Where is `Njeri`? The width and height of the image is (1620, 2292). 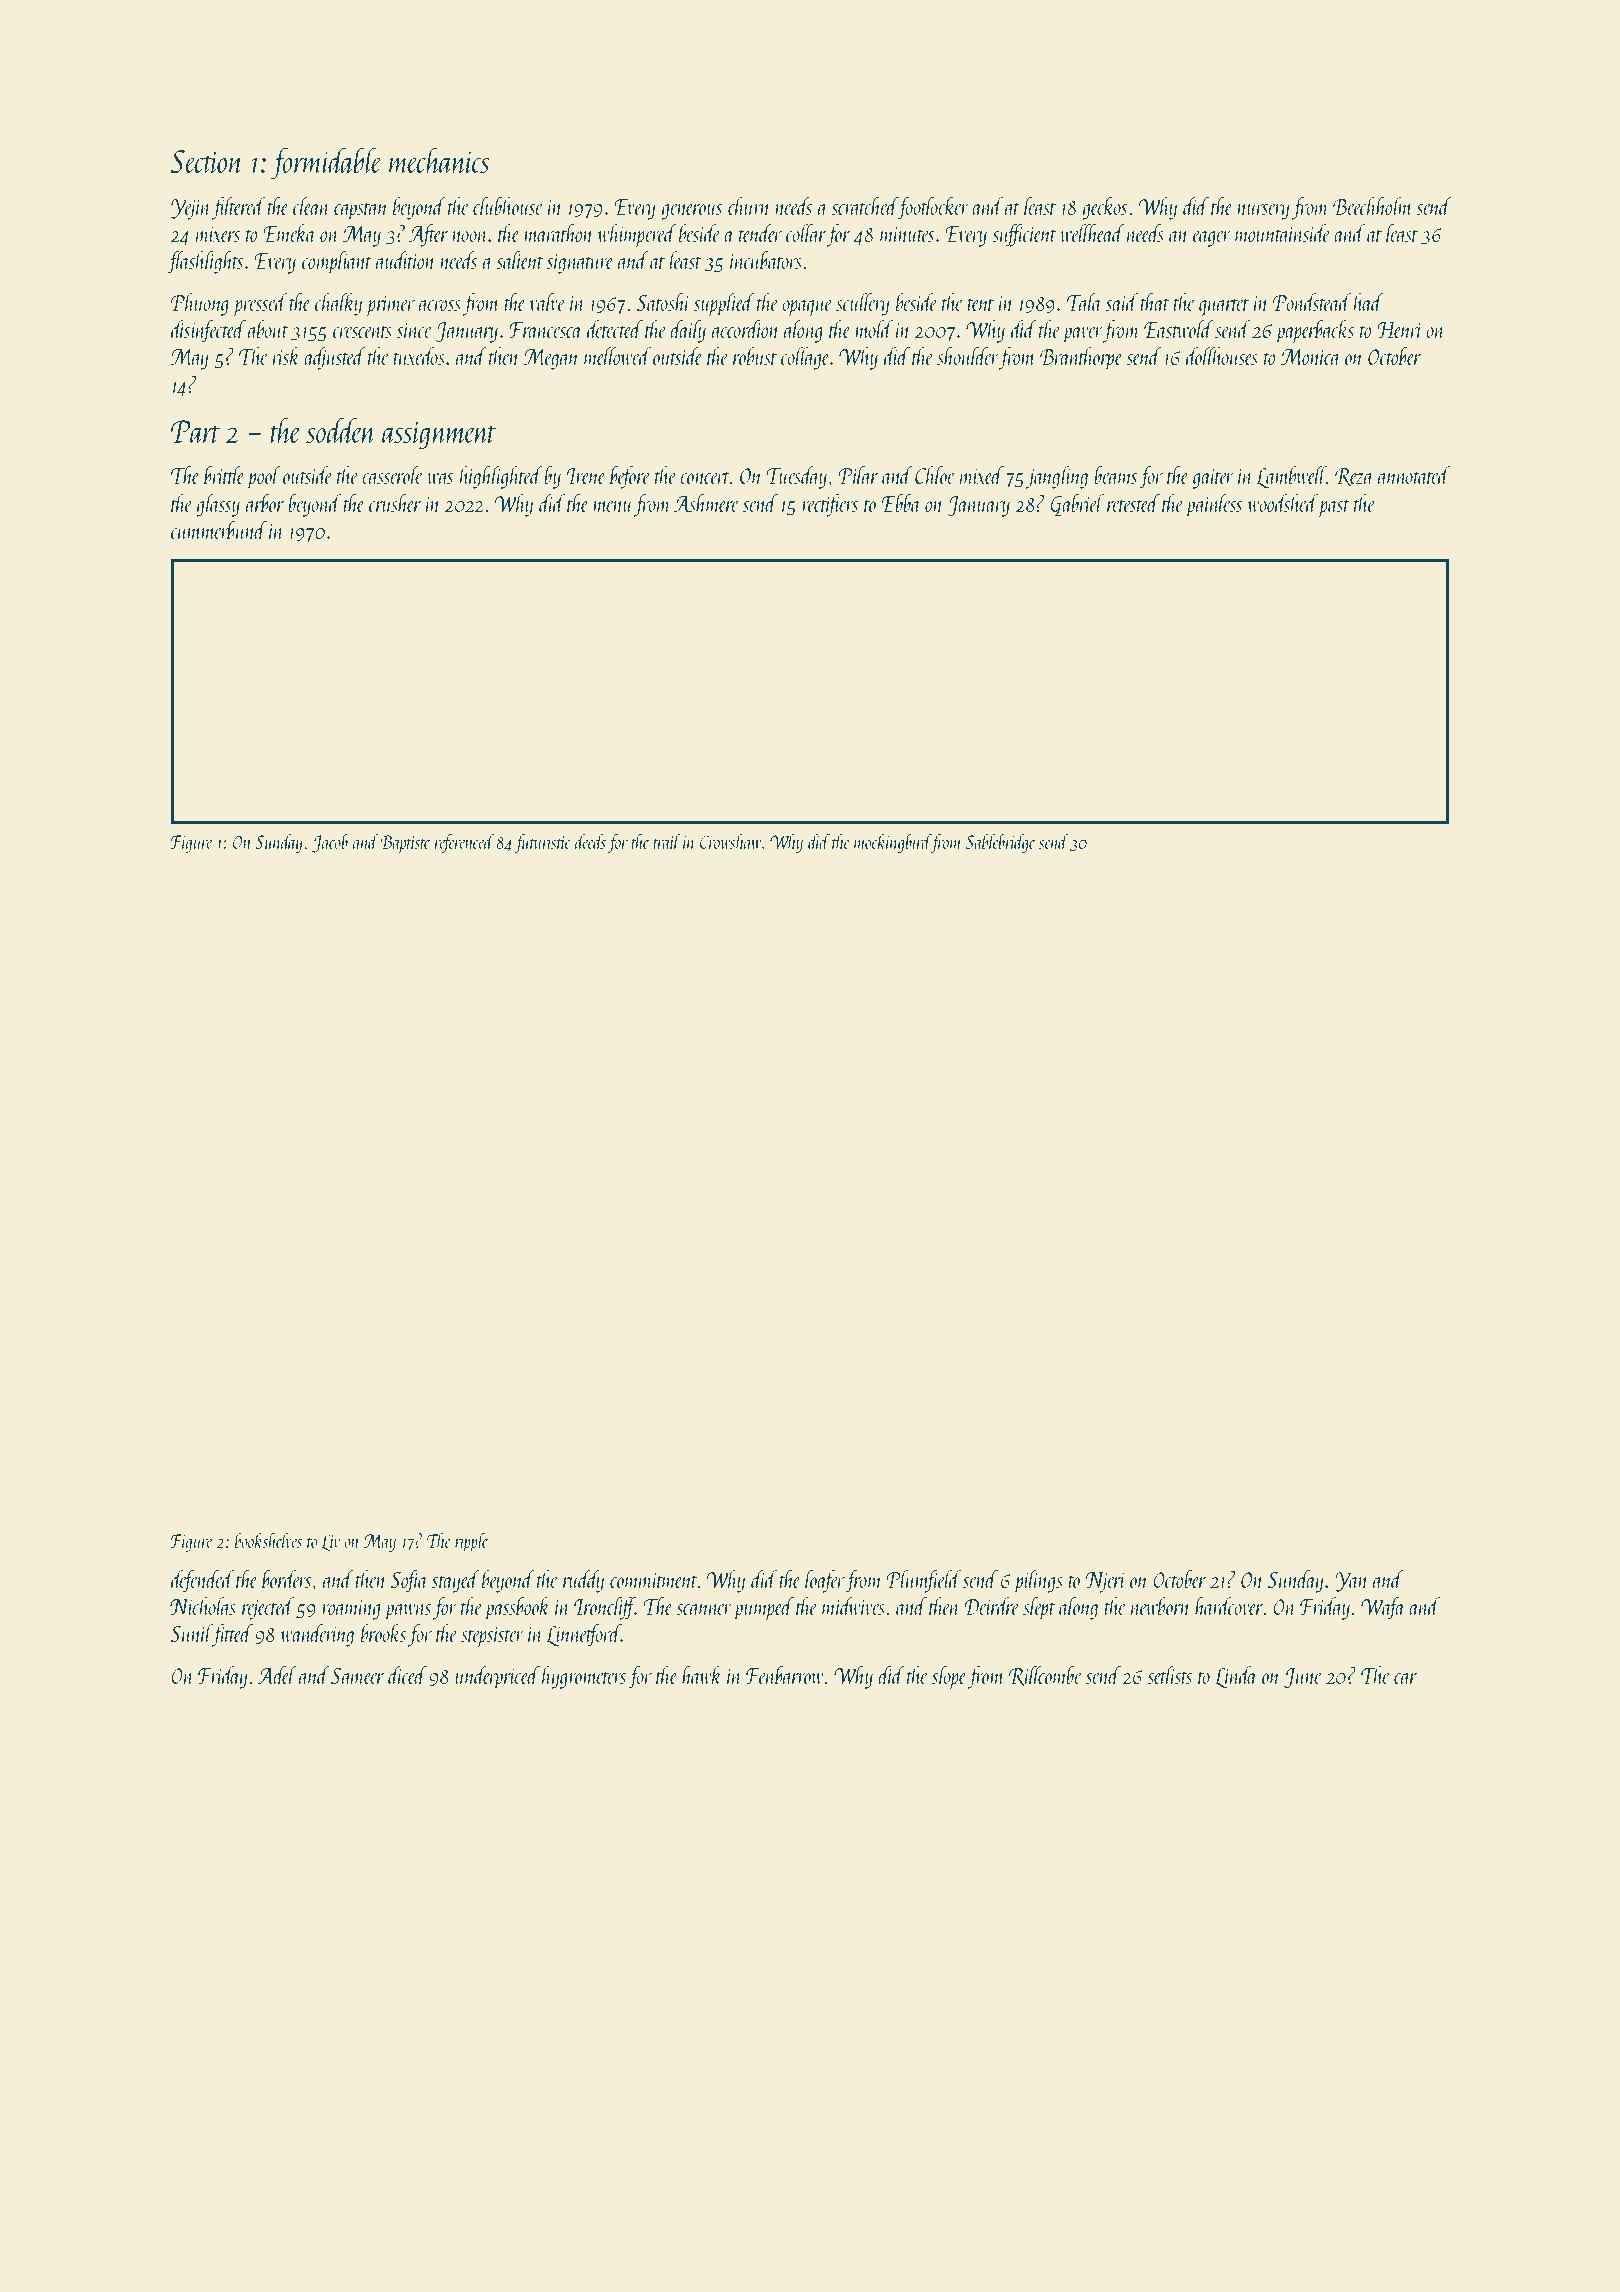 Njeri is located at coordinates (1105, 1582).
